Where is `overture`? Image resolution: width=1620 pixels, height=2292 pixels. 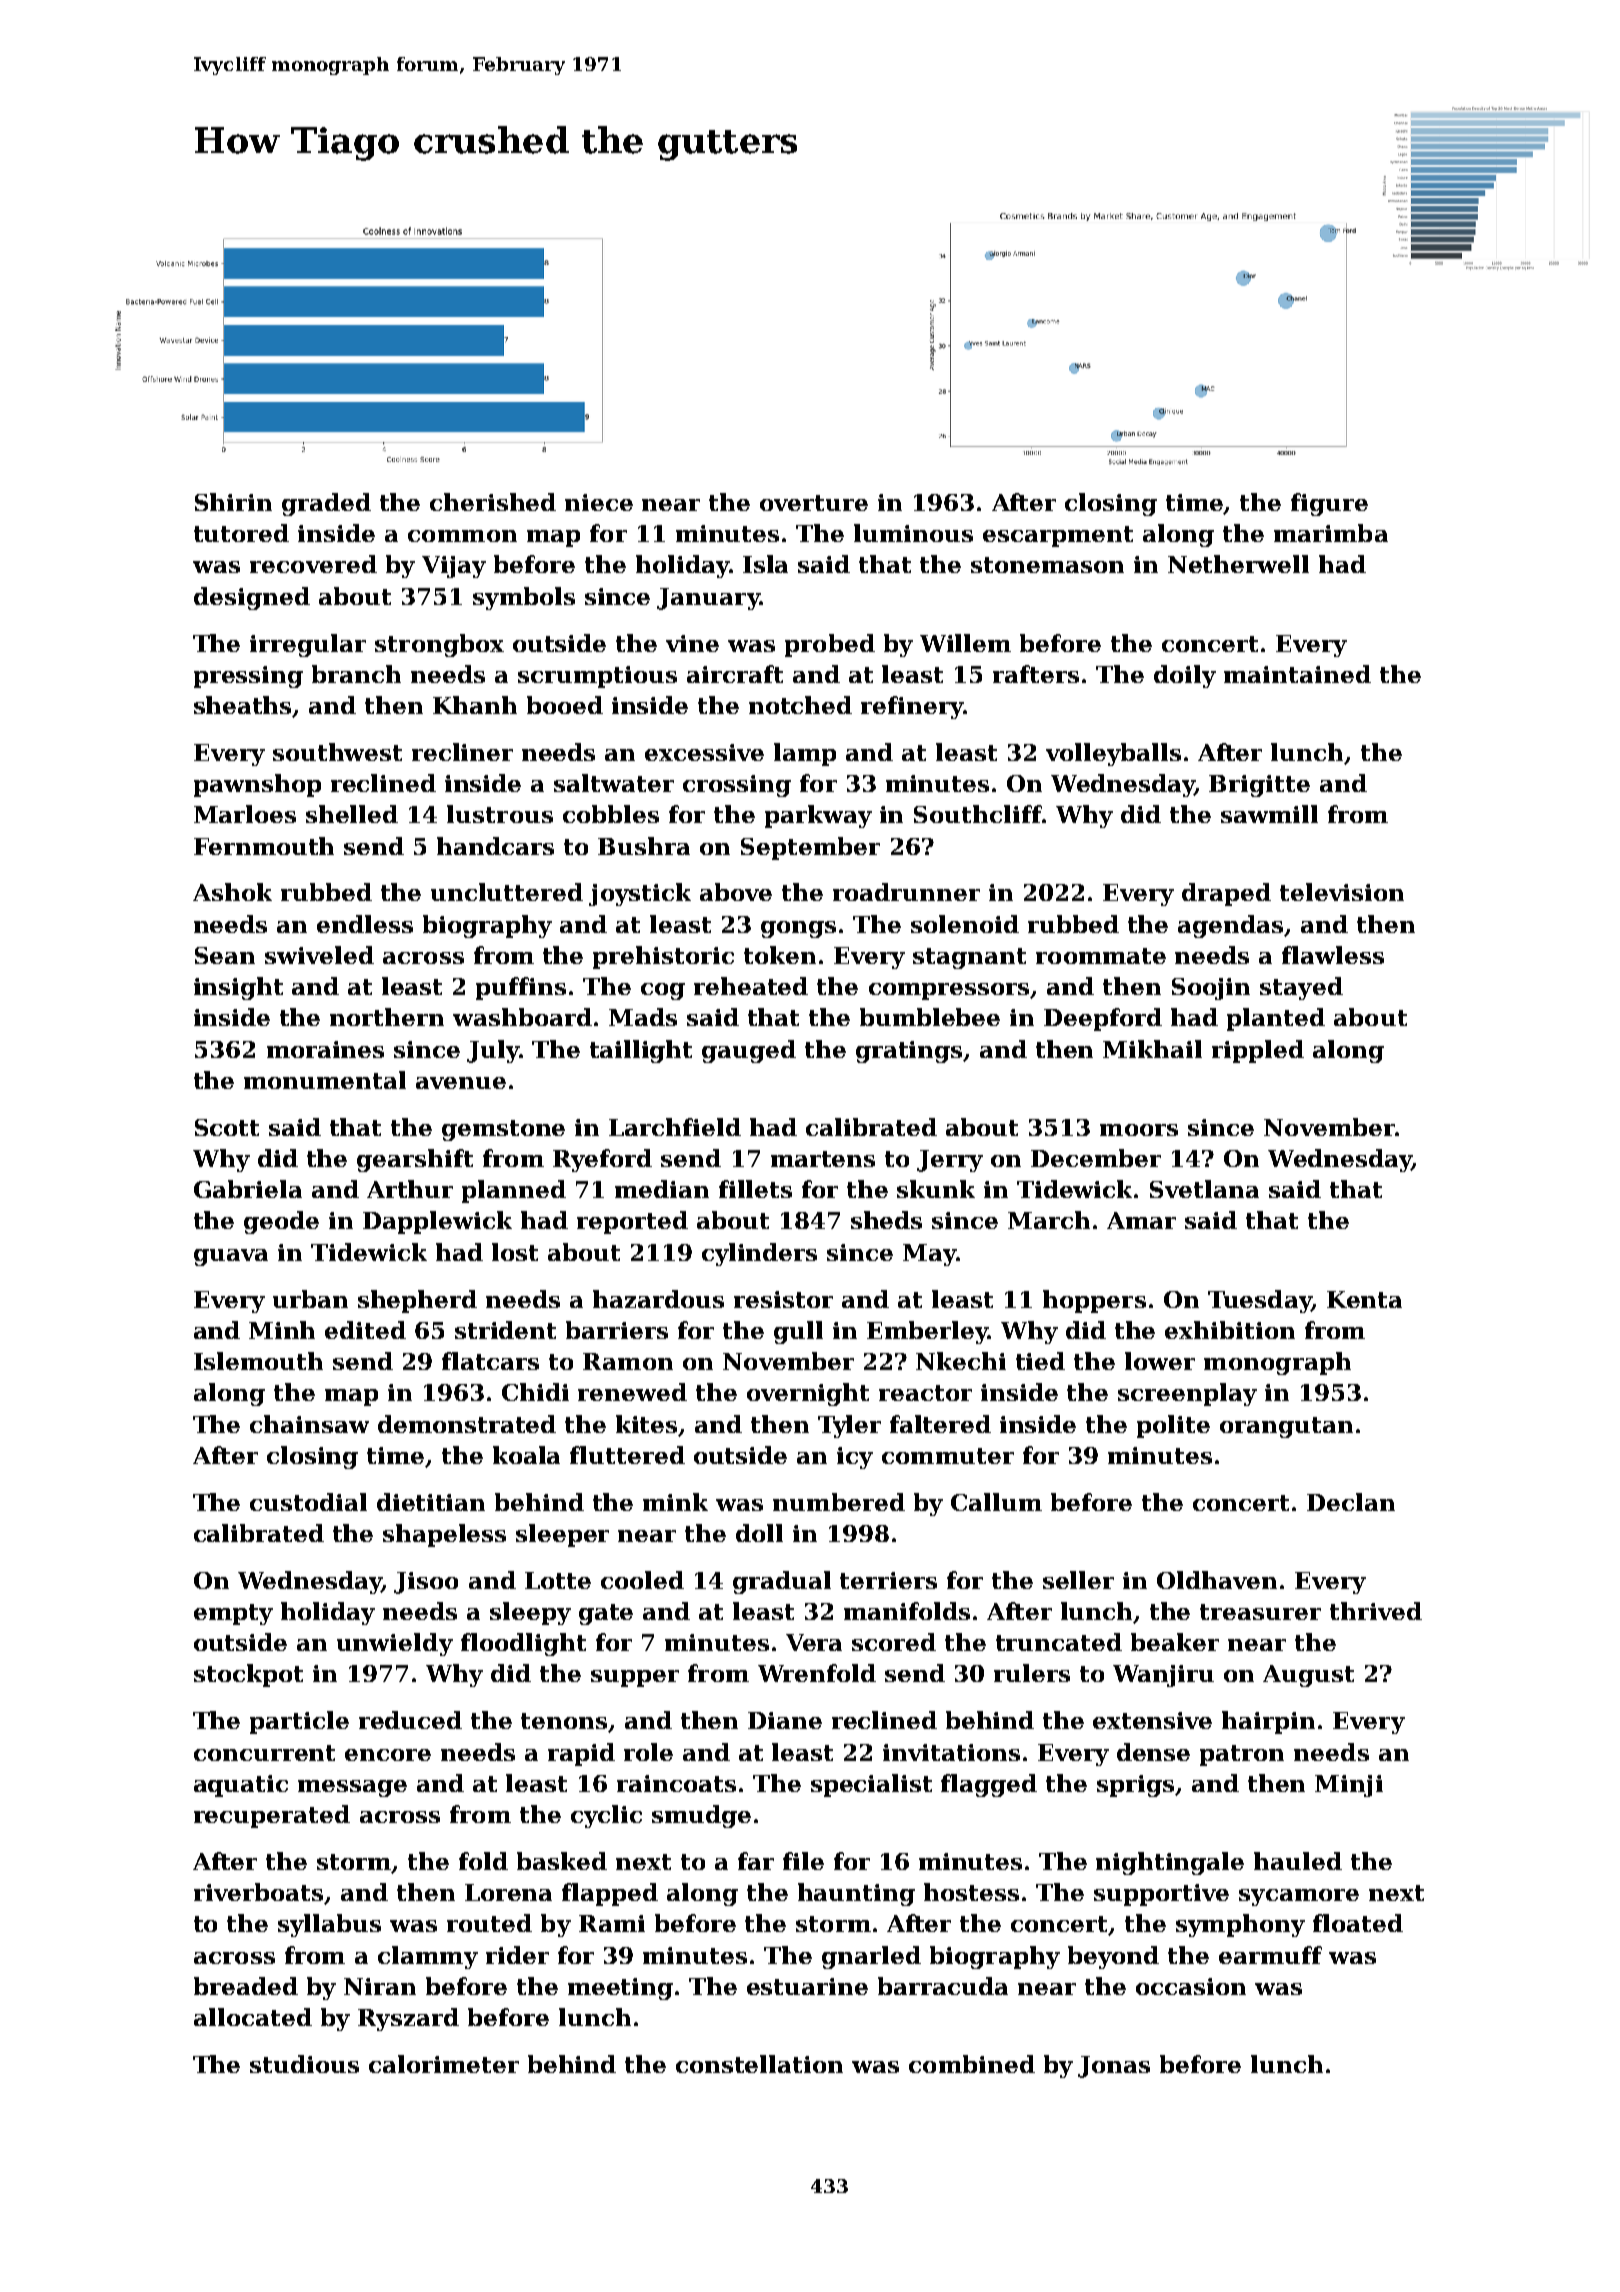
overture is located at coordinates (814, 503).
